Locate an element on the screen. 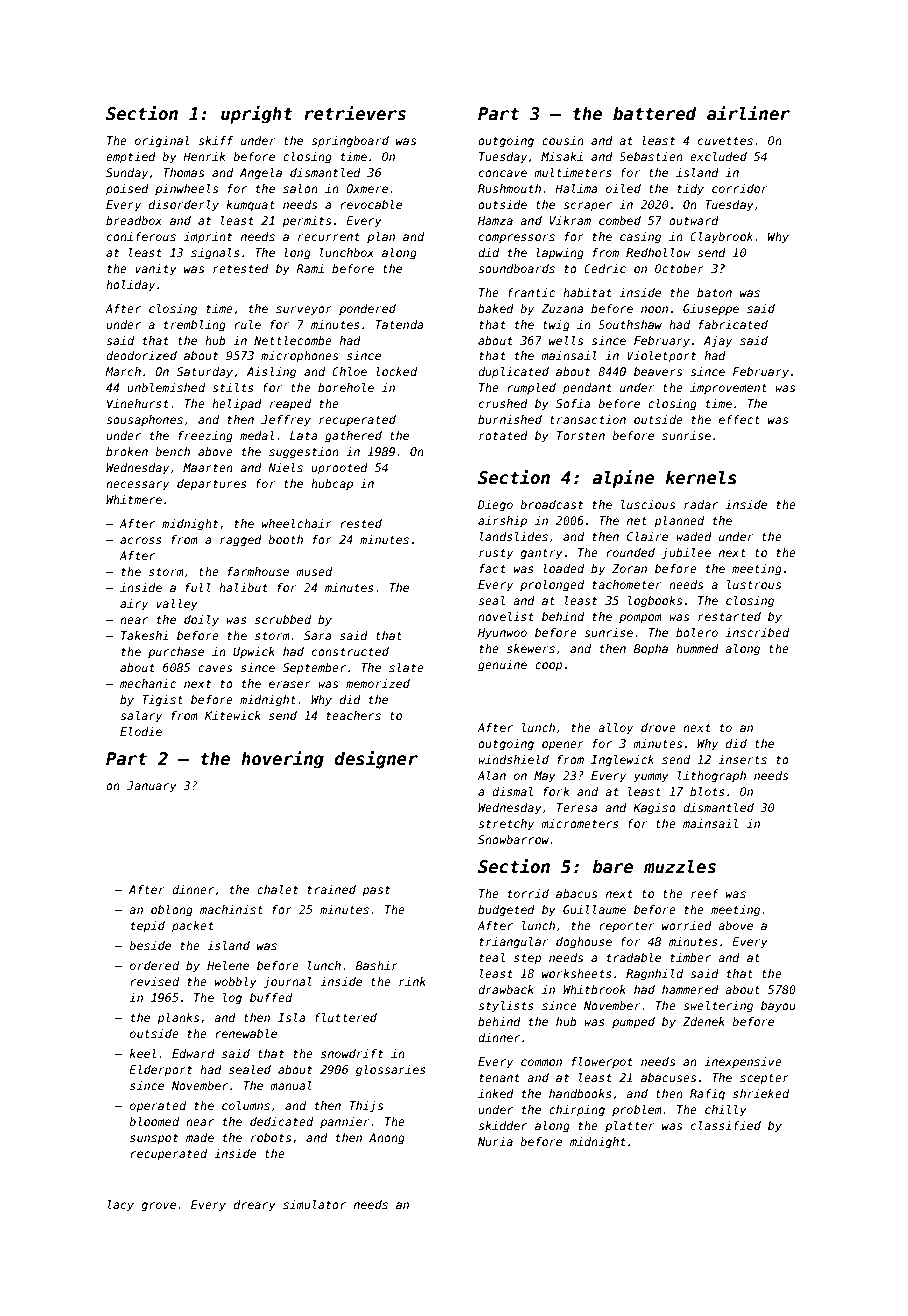  full is located at coordinates (198, 587).
